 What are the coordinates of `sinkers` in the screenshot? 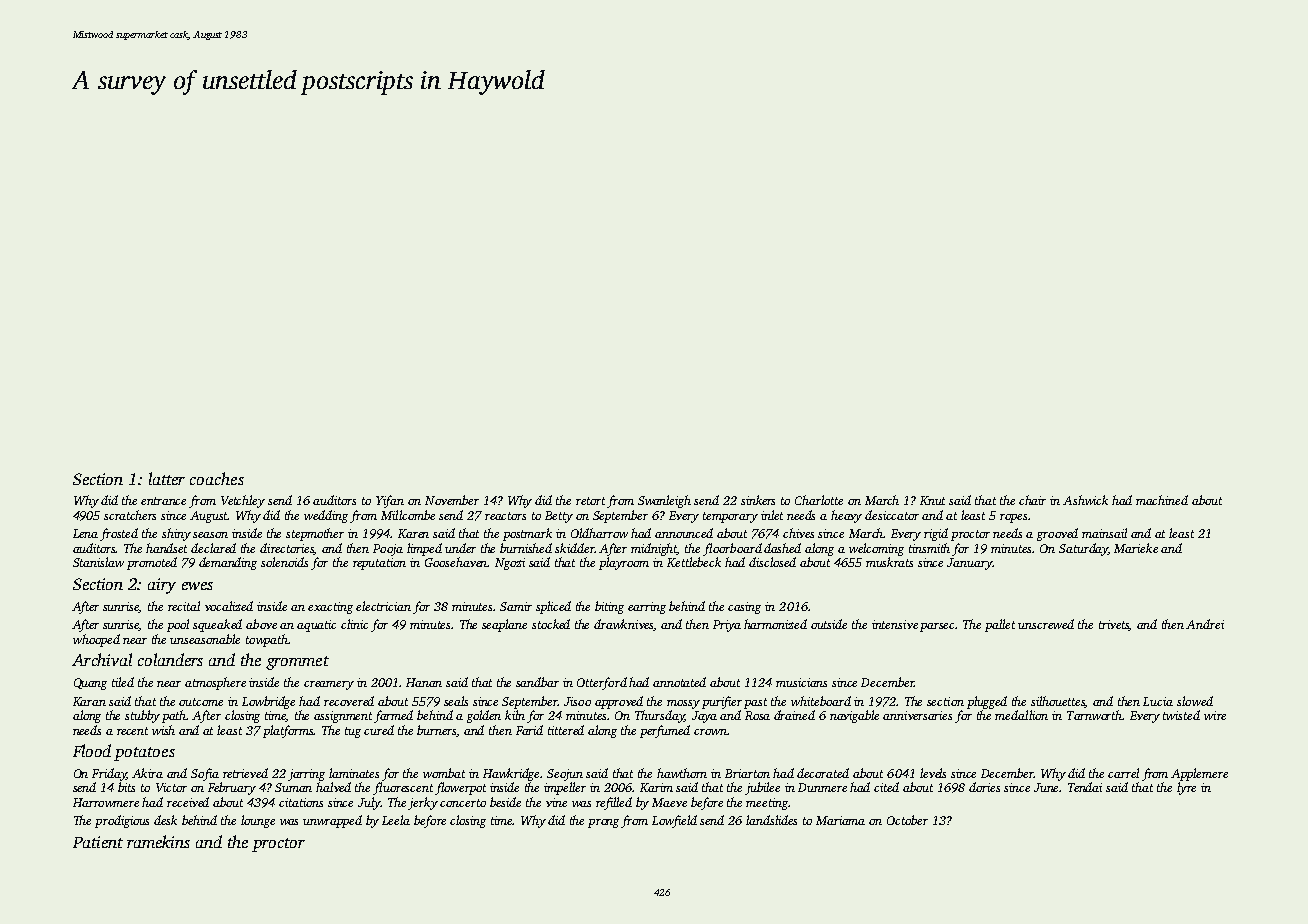 It's located at (758, 500).
